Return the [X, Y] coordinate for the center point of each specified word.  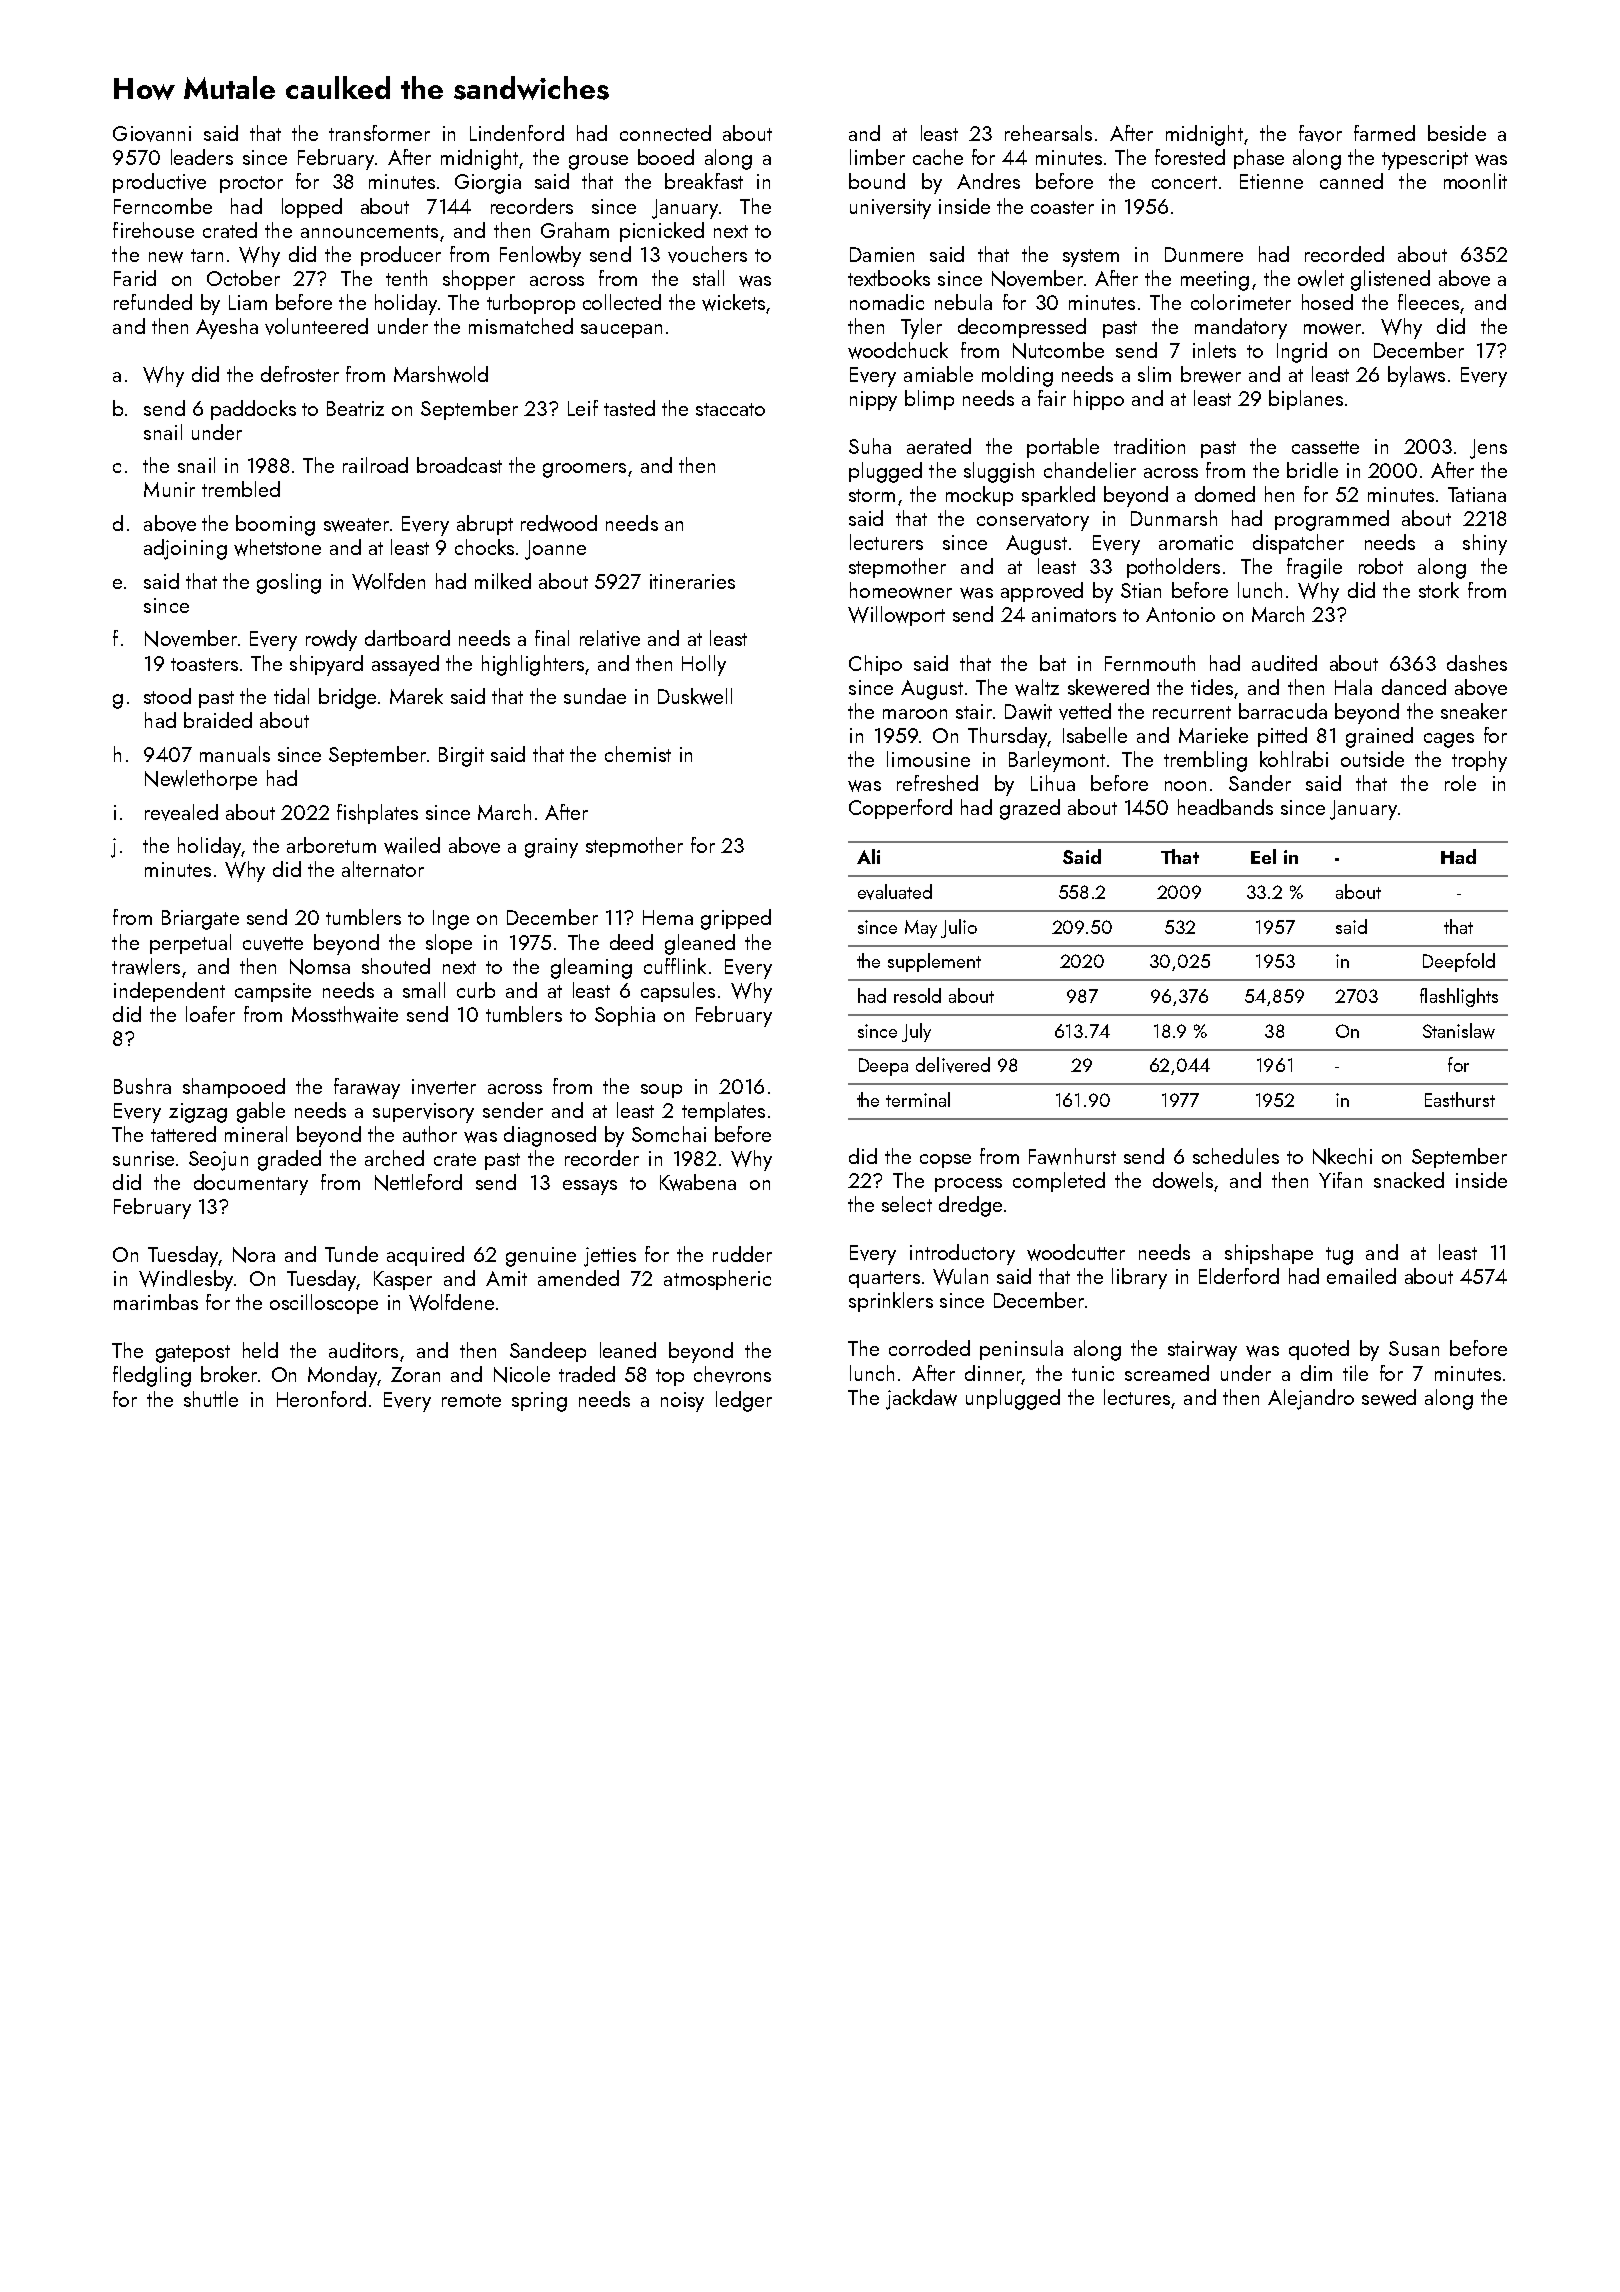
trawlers [146, 966]
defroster [300, 374]
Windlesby [186, 1280]
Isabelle [1095, 735]
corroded [929, 1348]
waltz [1037, 687]
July [916, 1032]
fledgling [152, 1376]
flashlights [1459, 997]
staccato [730, 409]
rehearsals [1048, 133]
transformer [379, 133]
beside [1457, 133]
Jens [1488, 449]
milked [503, 581]
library [1139, 1278]
